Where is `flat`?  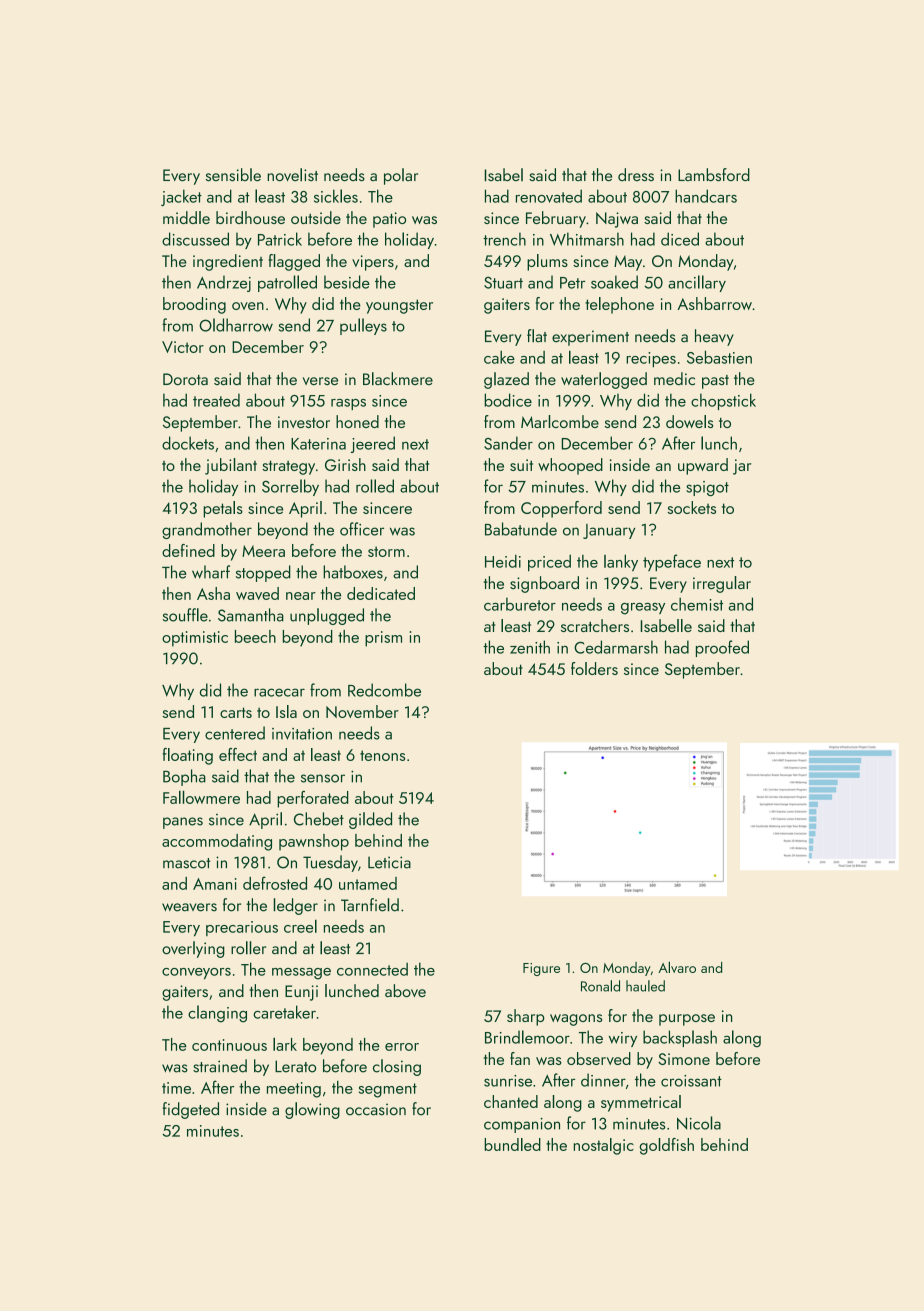 flat is located at coordinates (537, 336).
